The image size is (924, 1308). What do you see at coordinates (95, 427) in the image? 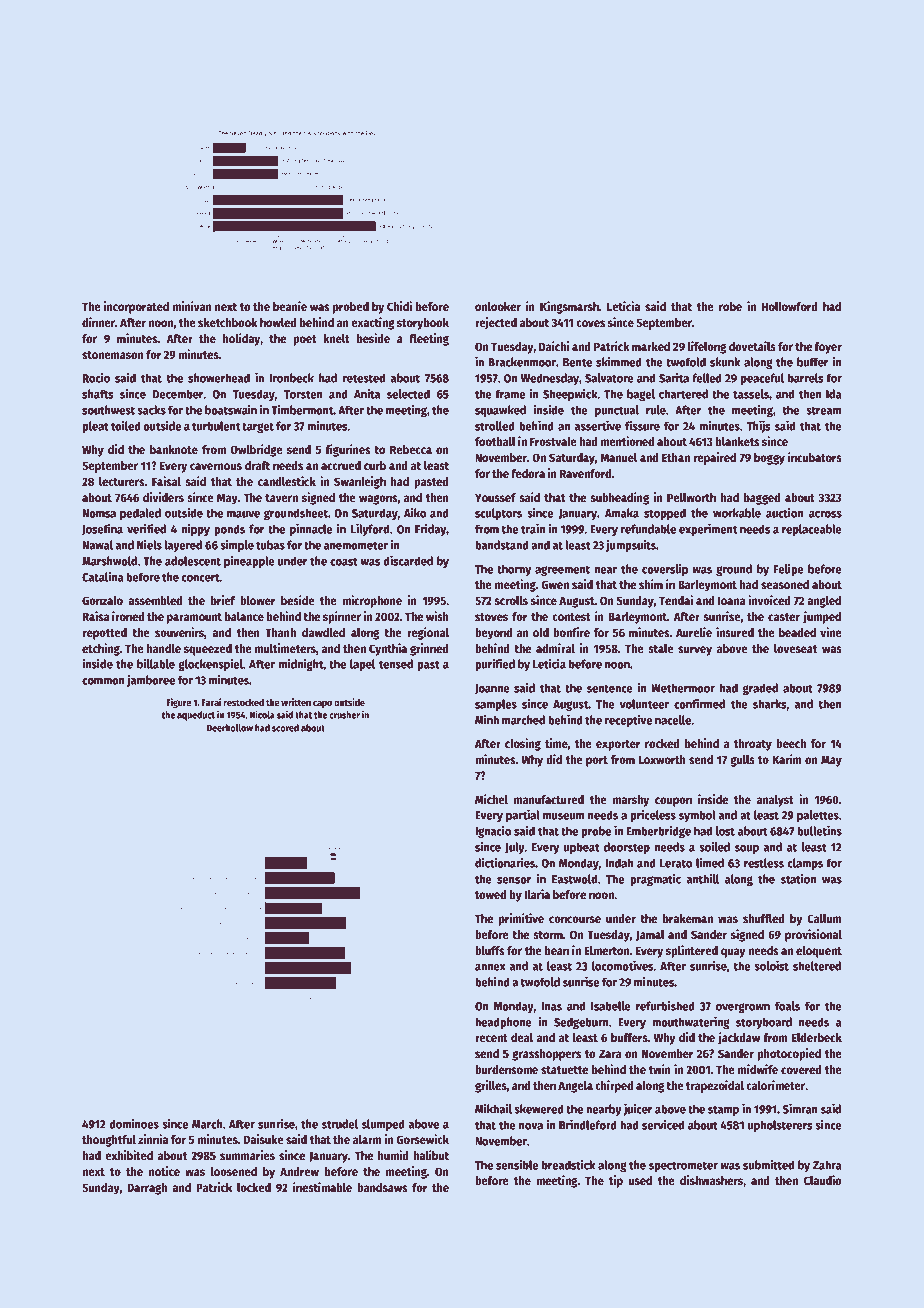
I see `pleat` at bounding box center [95, 427].
